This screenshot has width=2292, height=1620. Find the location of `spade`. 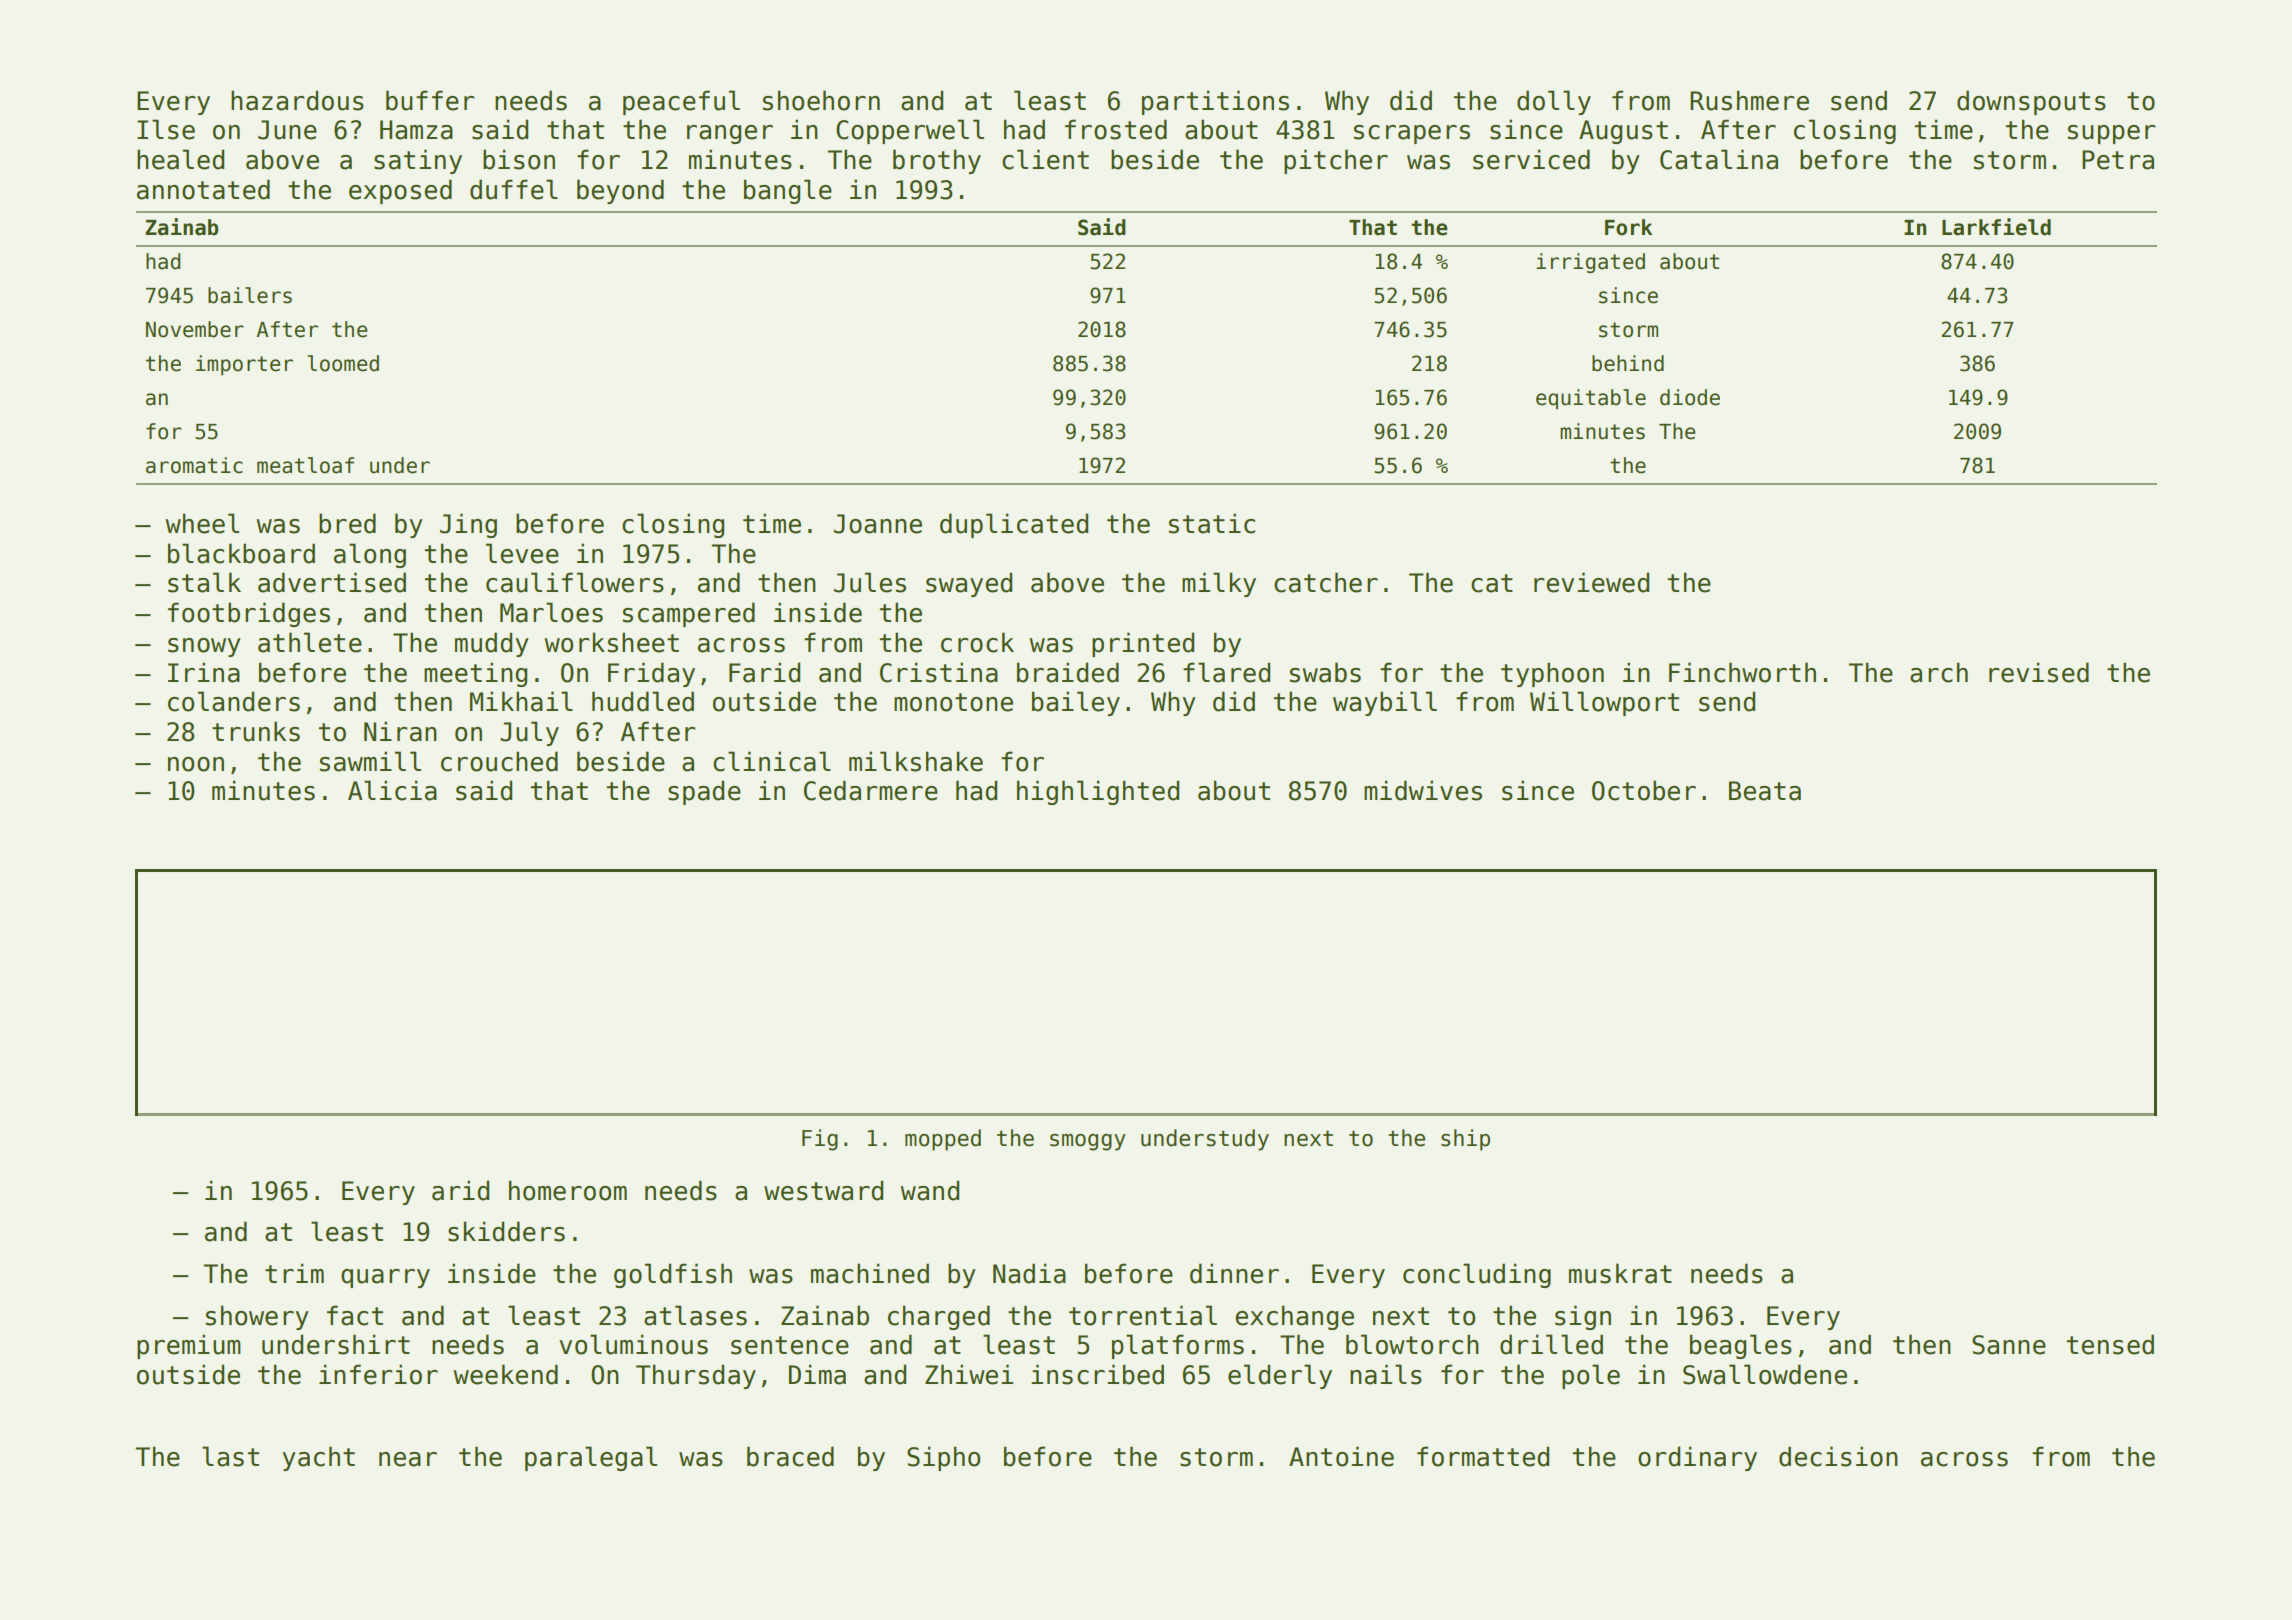

spade is located at coordinates (704, 792).
